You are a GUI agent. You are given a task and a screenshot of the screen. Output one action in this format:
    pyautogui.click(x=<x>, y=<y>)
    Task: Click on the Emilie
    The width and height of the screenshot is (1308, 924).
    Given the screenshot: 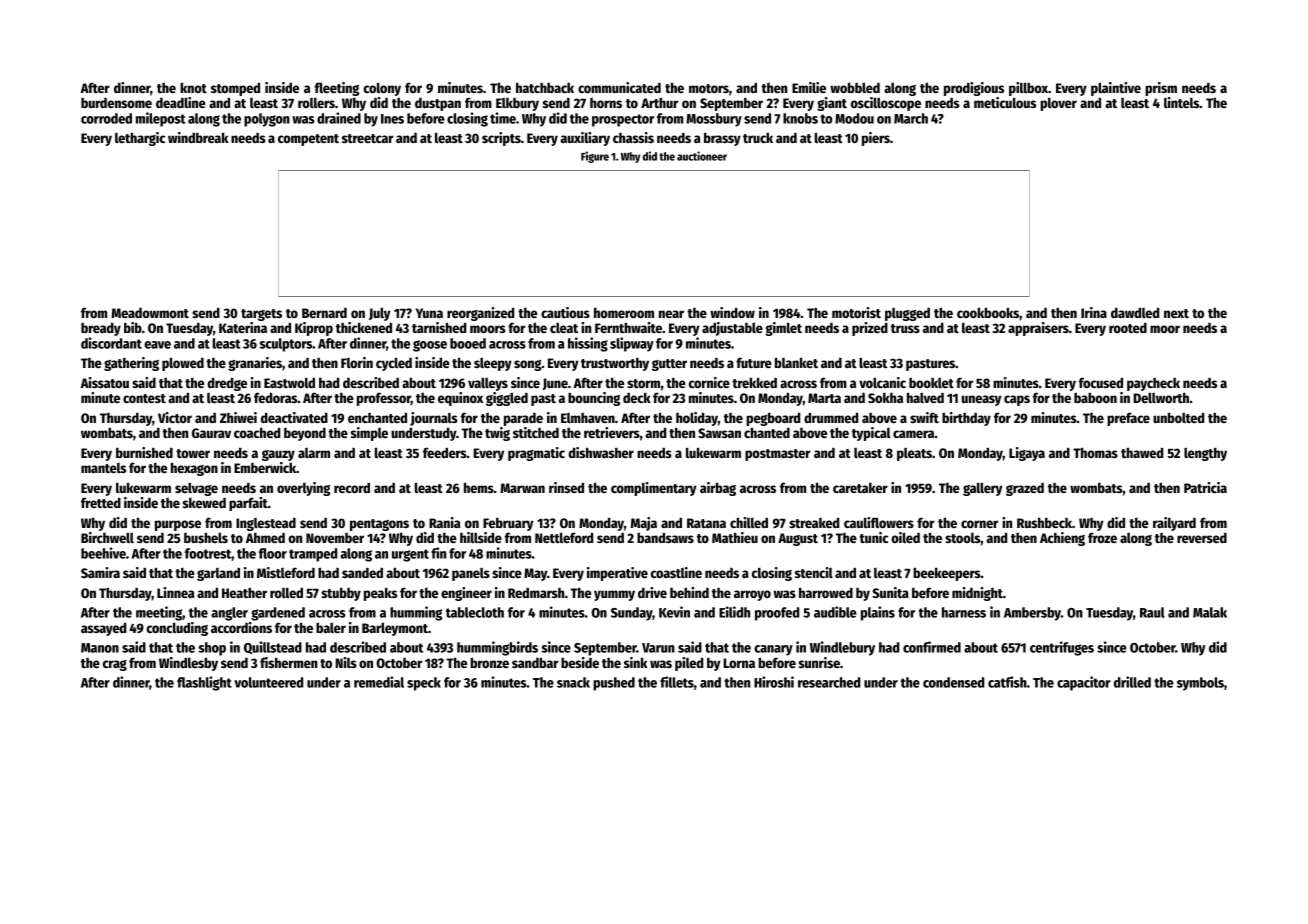 What is the action you would take?
    pyautogui.click(x=809, y=87)
